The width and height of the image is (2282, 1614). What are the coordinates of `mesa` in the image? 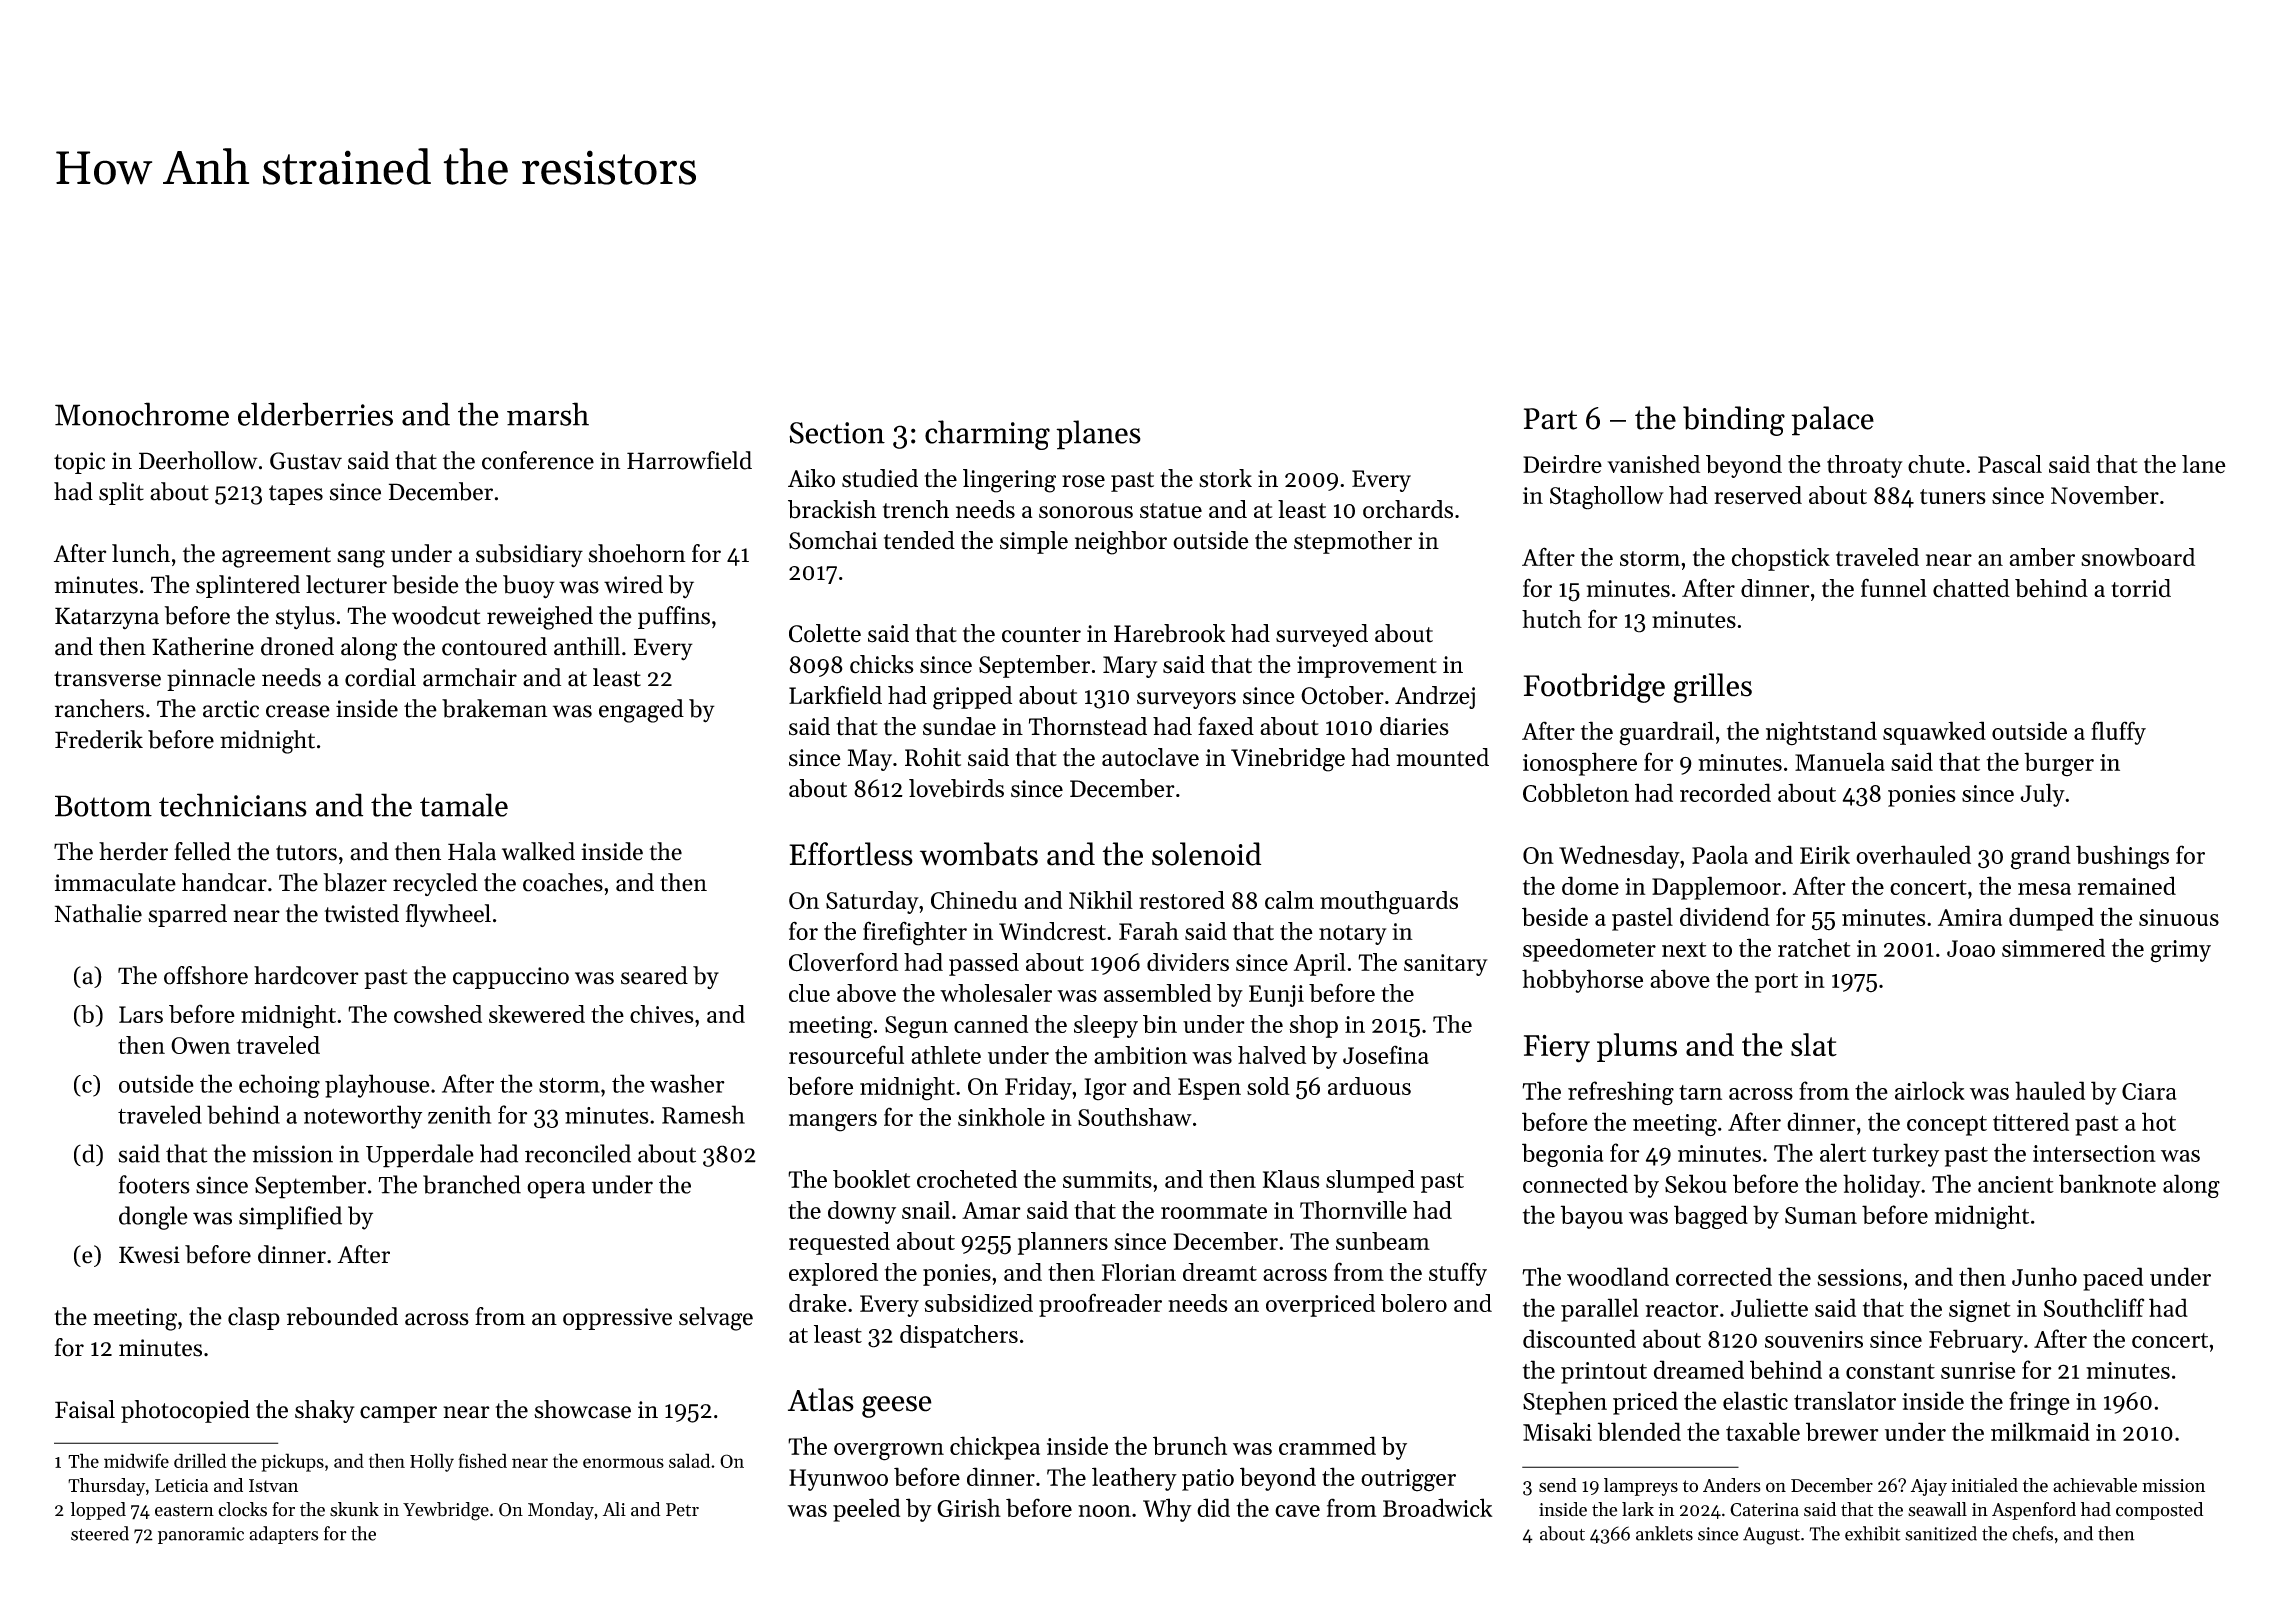 It's located at (2044, 889).
